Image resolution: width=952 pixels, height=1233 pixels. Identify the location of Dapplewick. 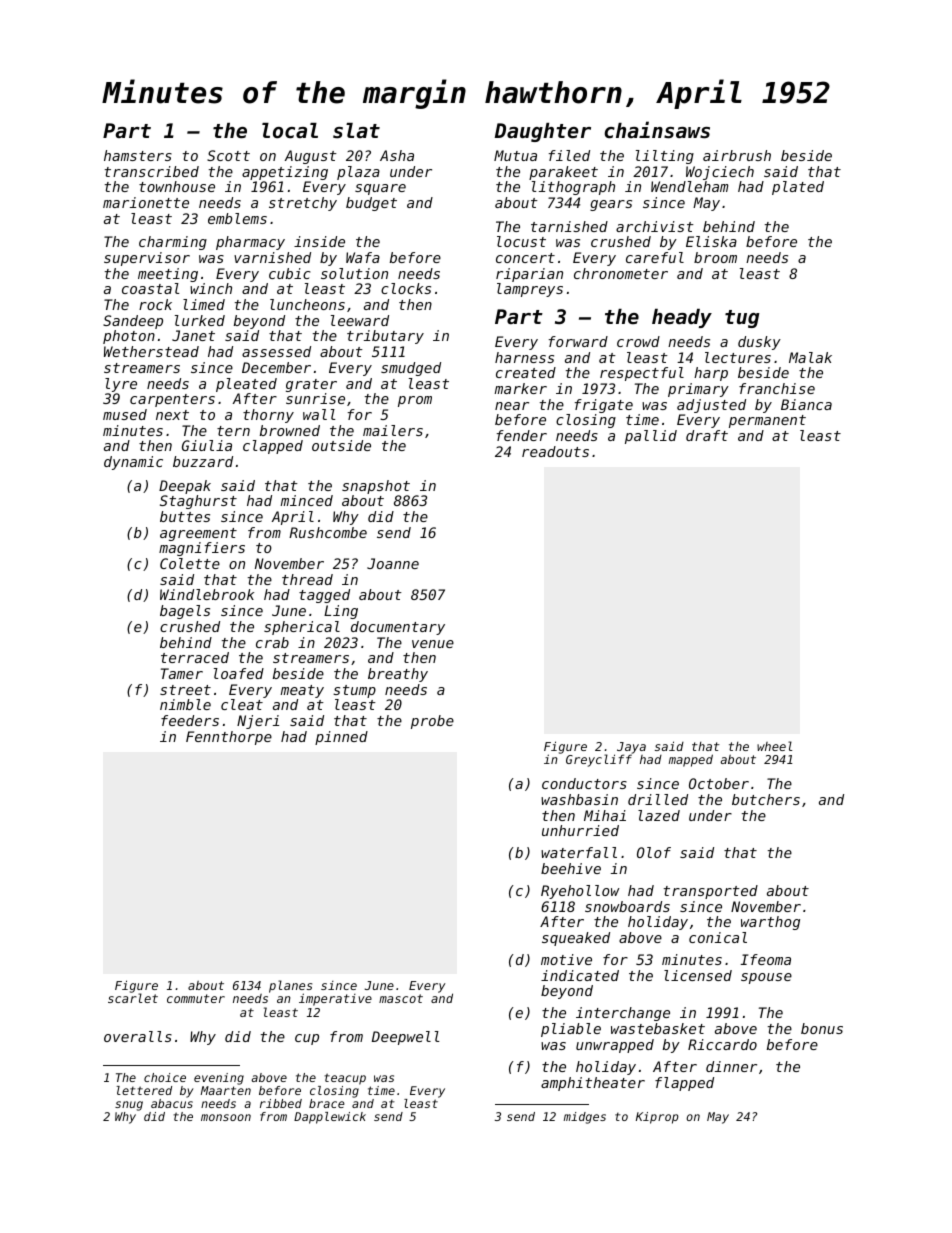
(330, 1118).
